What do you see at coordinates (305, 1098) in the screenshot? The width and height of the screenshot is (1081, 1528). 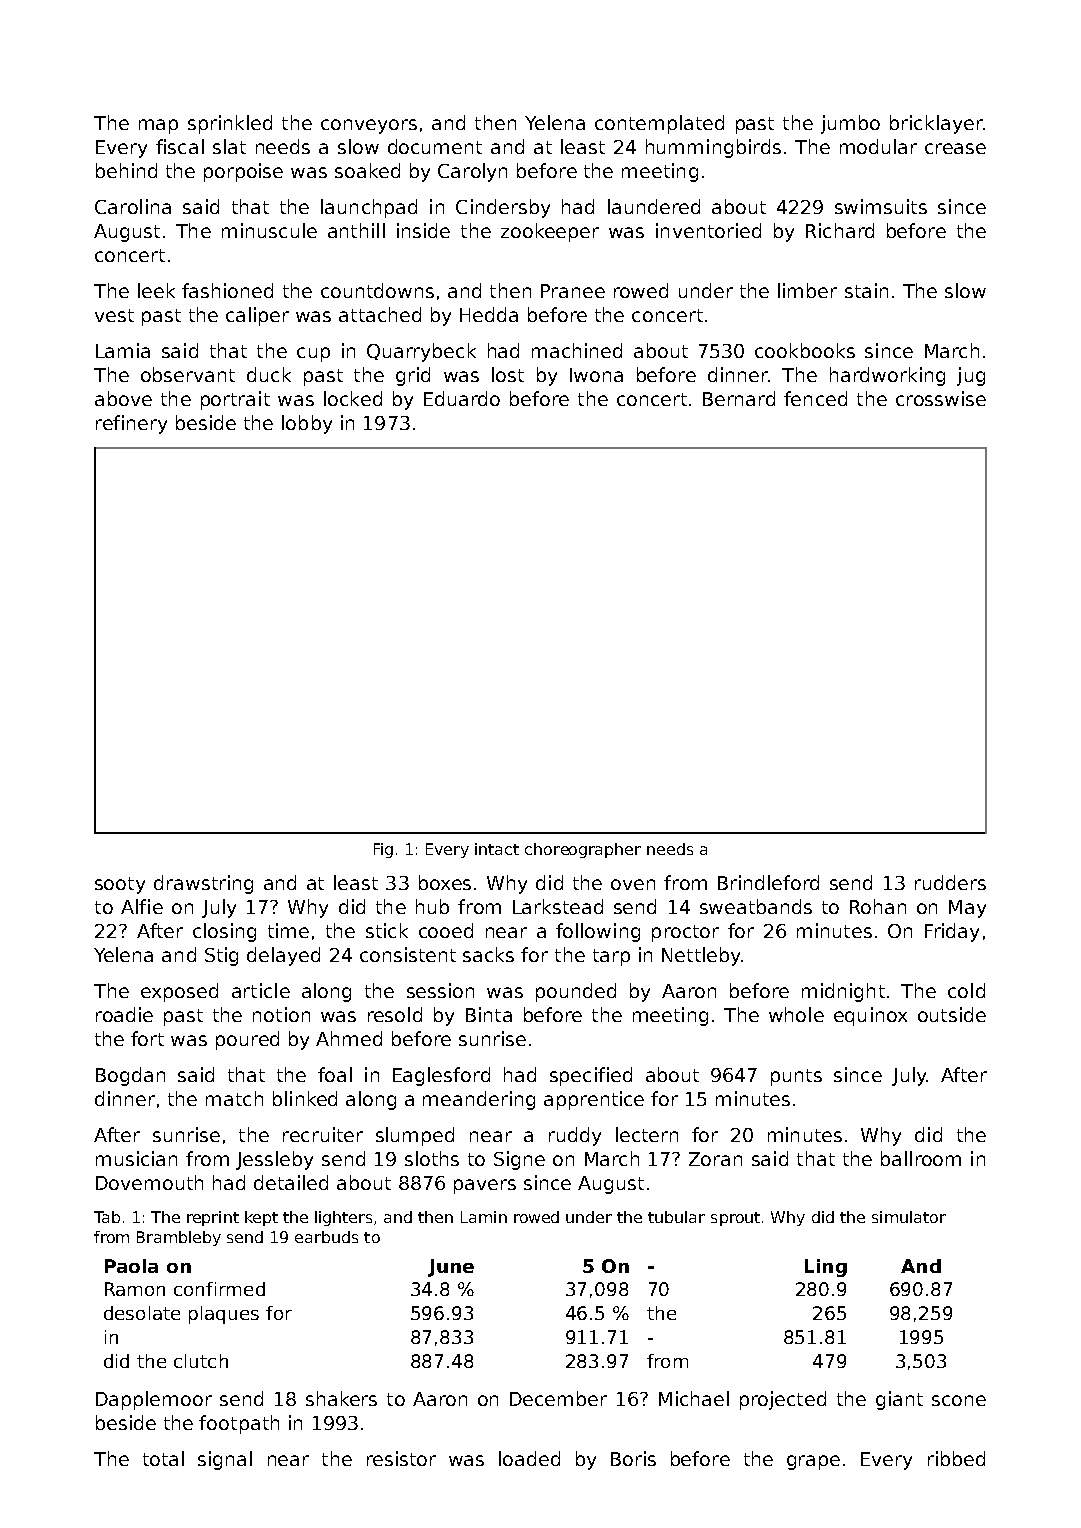 I see `blinked` at bounding box center [305, 1098].
